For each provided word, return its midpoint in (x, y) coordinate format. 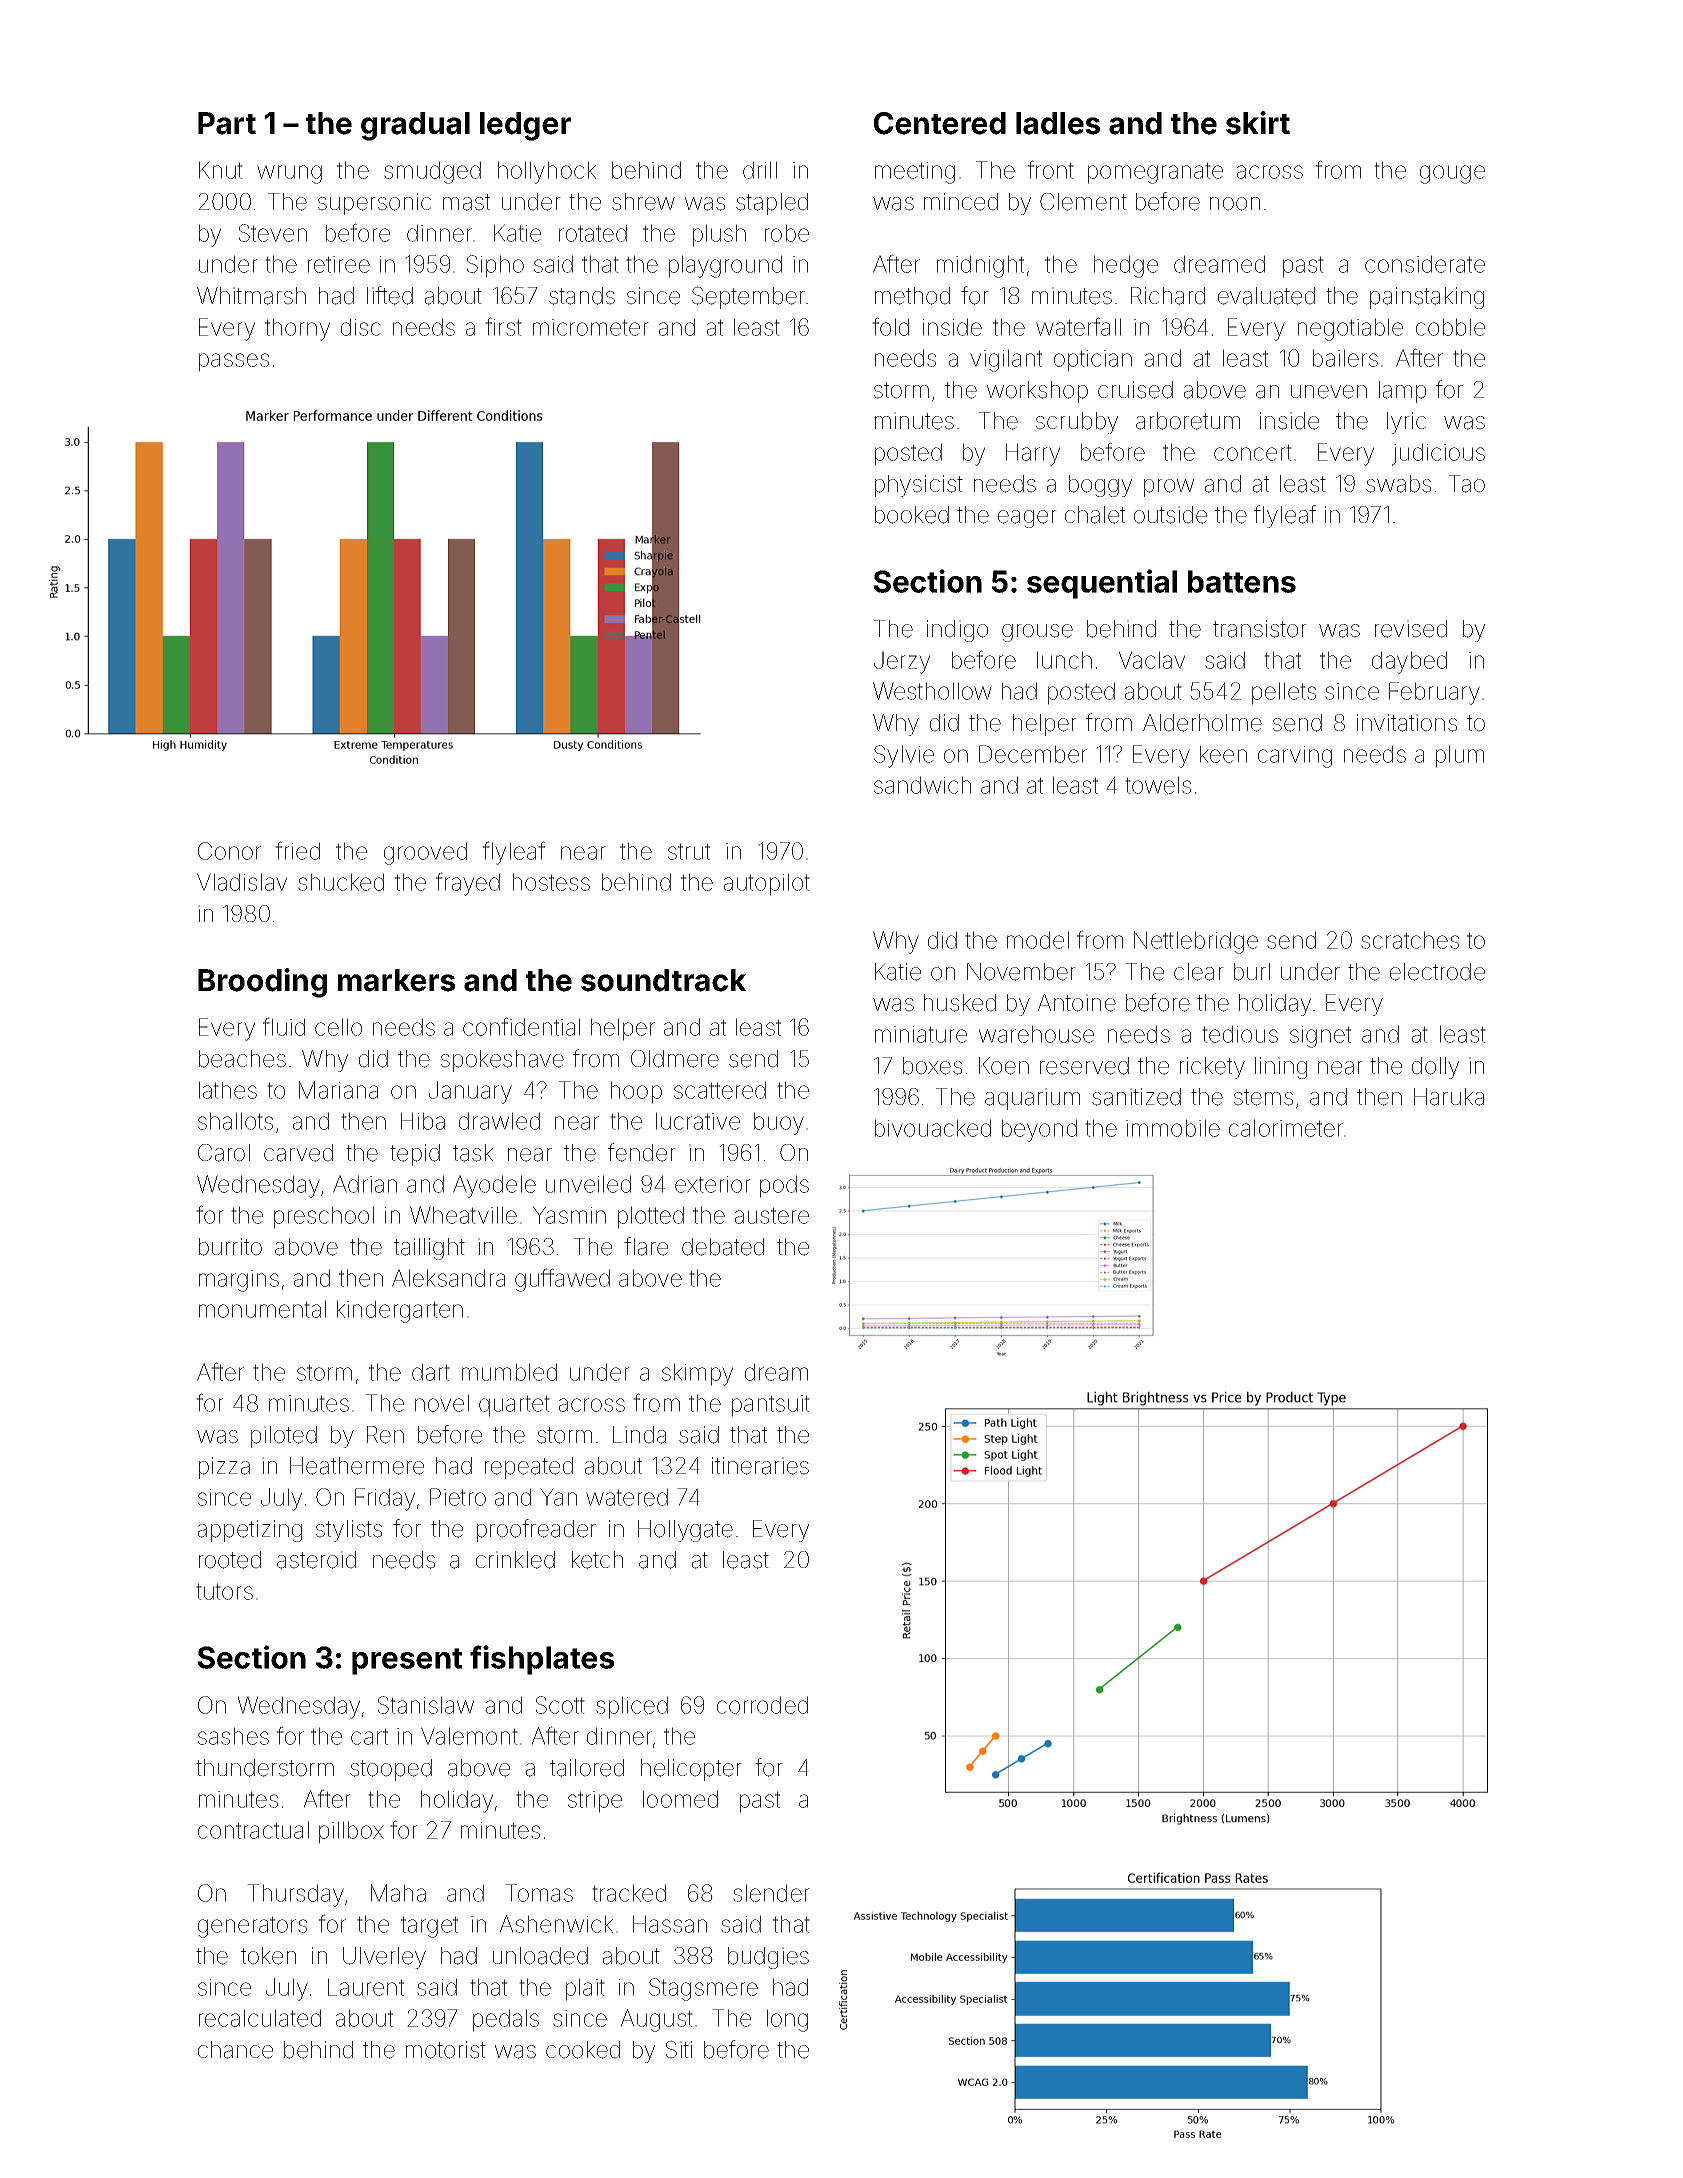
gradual (415, 126)
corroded (762, 1705)
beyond (1039, 1130)
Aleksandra (448, 1278)
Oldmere (675, 1059)
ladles (1058, 123)
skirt (1258, 123)
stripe (595, 1802)
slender (771, 1893)
